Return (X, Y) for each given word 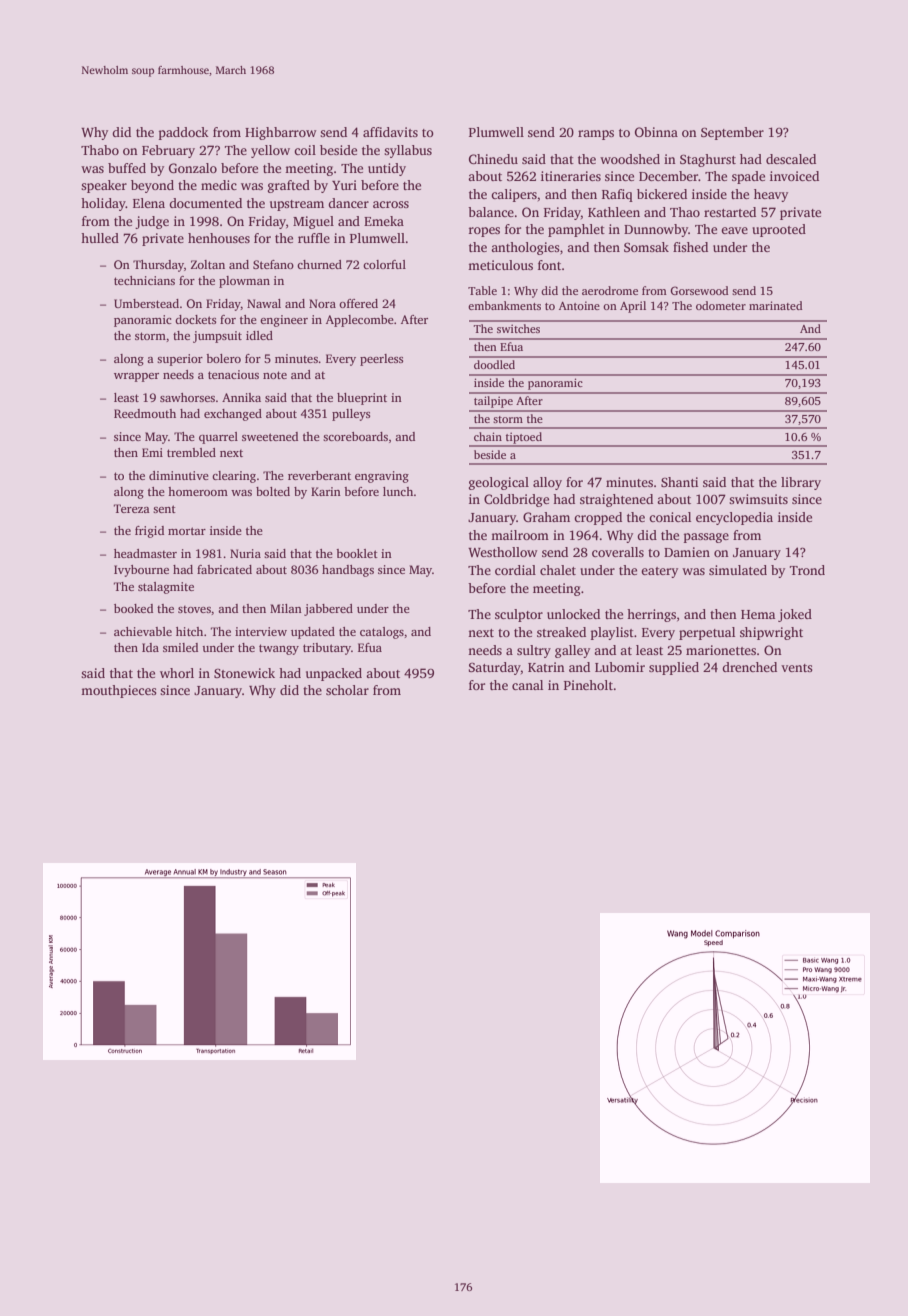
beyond (152, 186)
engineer (284, 321)
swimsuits (758, 499)
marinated (776, 305)
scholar (347, 690)
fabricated (224, 569)
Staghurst (708, 160)
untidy (387, 169)
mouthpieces (119, 691)
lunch (398, 491)
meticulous (500, 265)
